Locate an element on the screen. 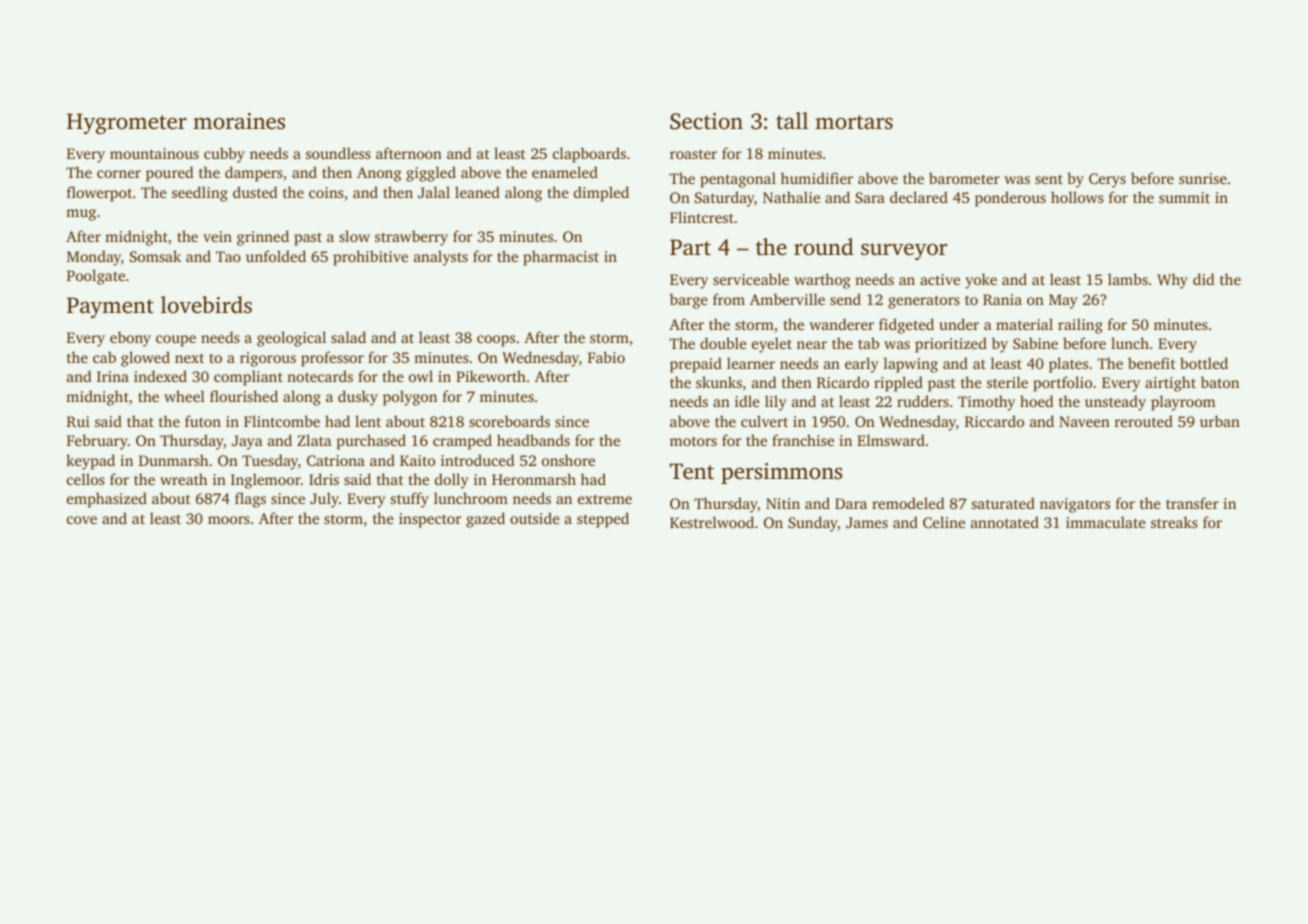 This screenshot has height=924, width=1308. mortars is located at coordinates (854, 122).
